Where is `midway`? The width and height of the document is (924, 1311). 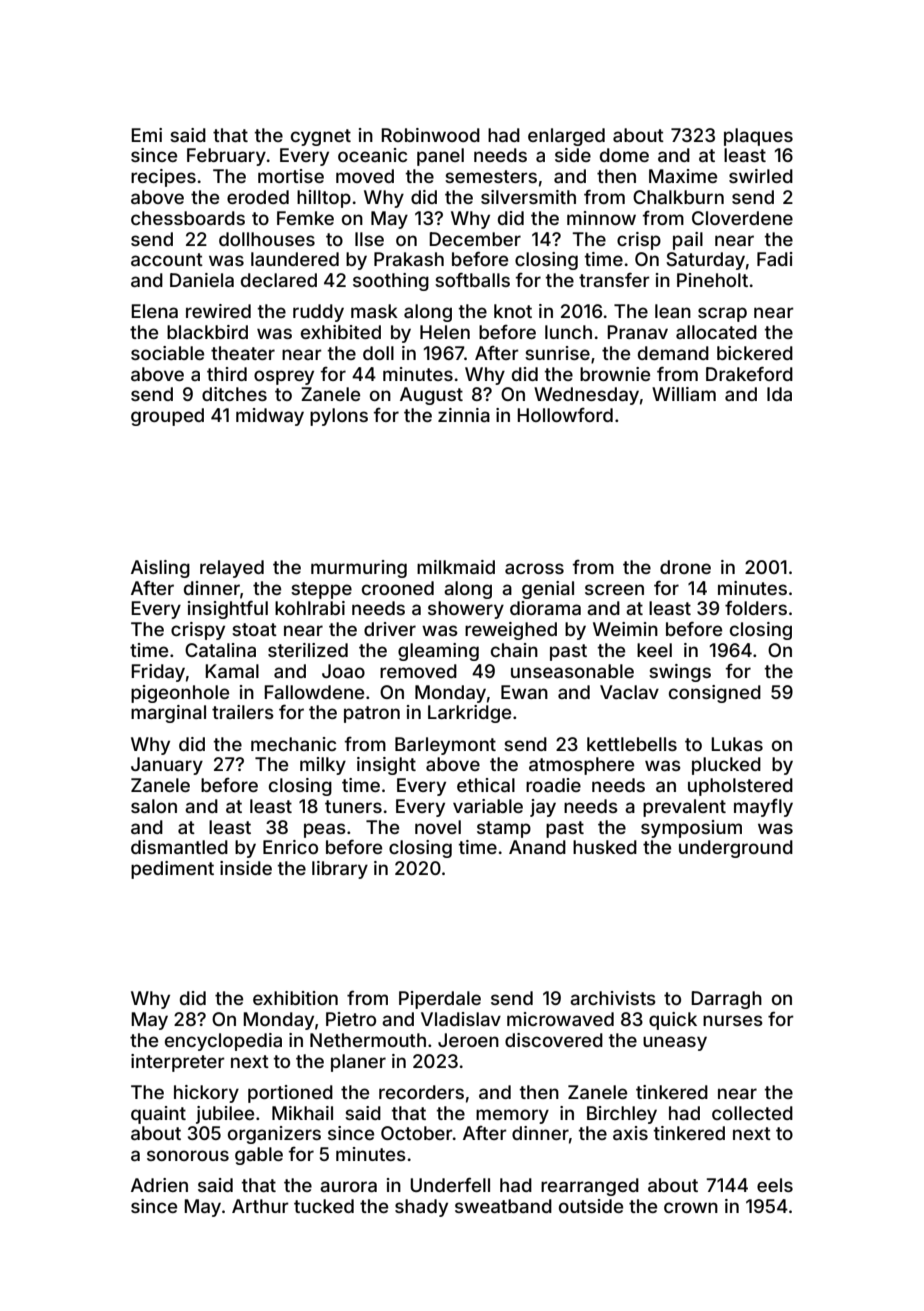 midway is located at coordinates (270, 417).
